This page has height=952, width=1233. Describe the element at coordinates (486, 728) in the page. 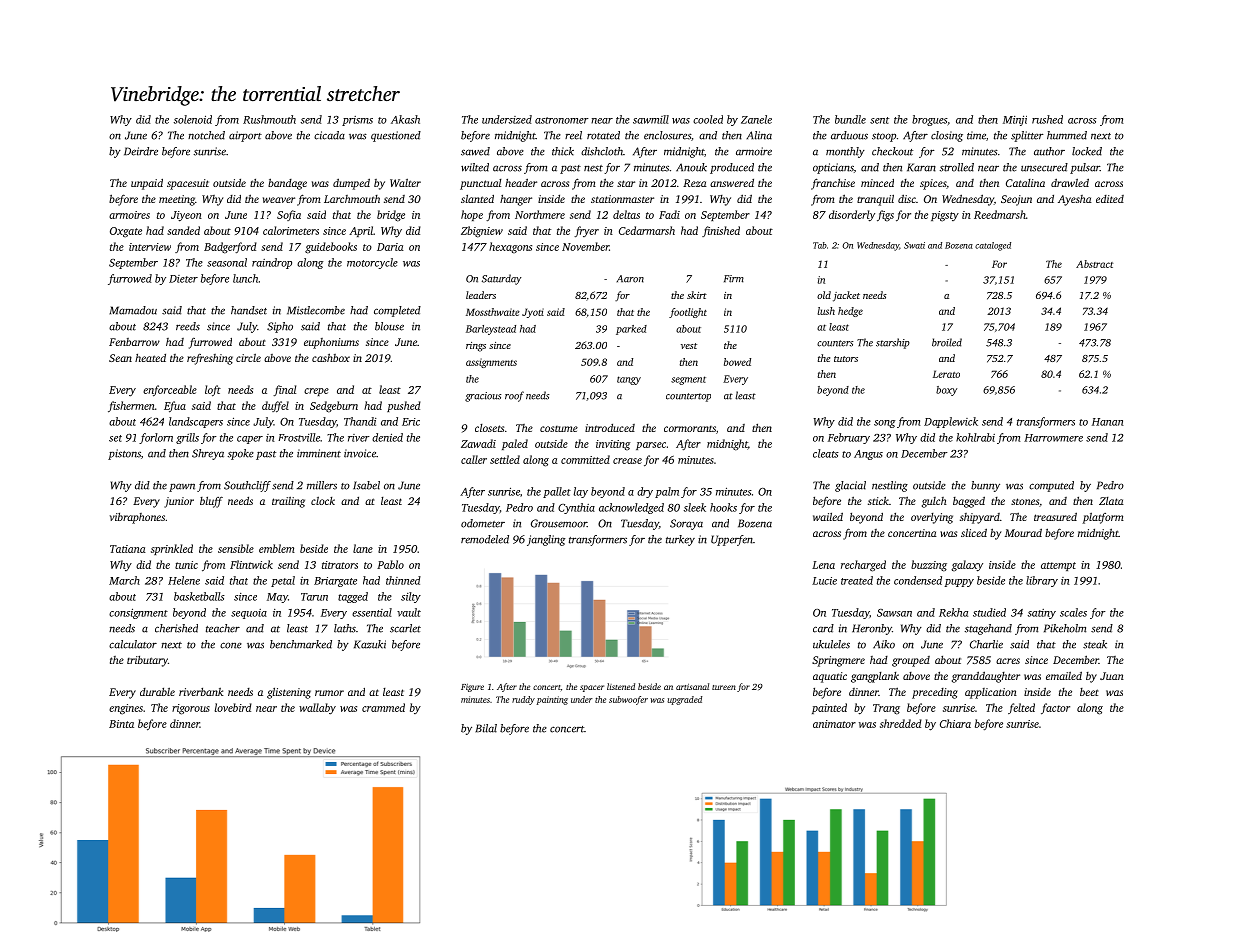

I see `Bilal` at that location.
